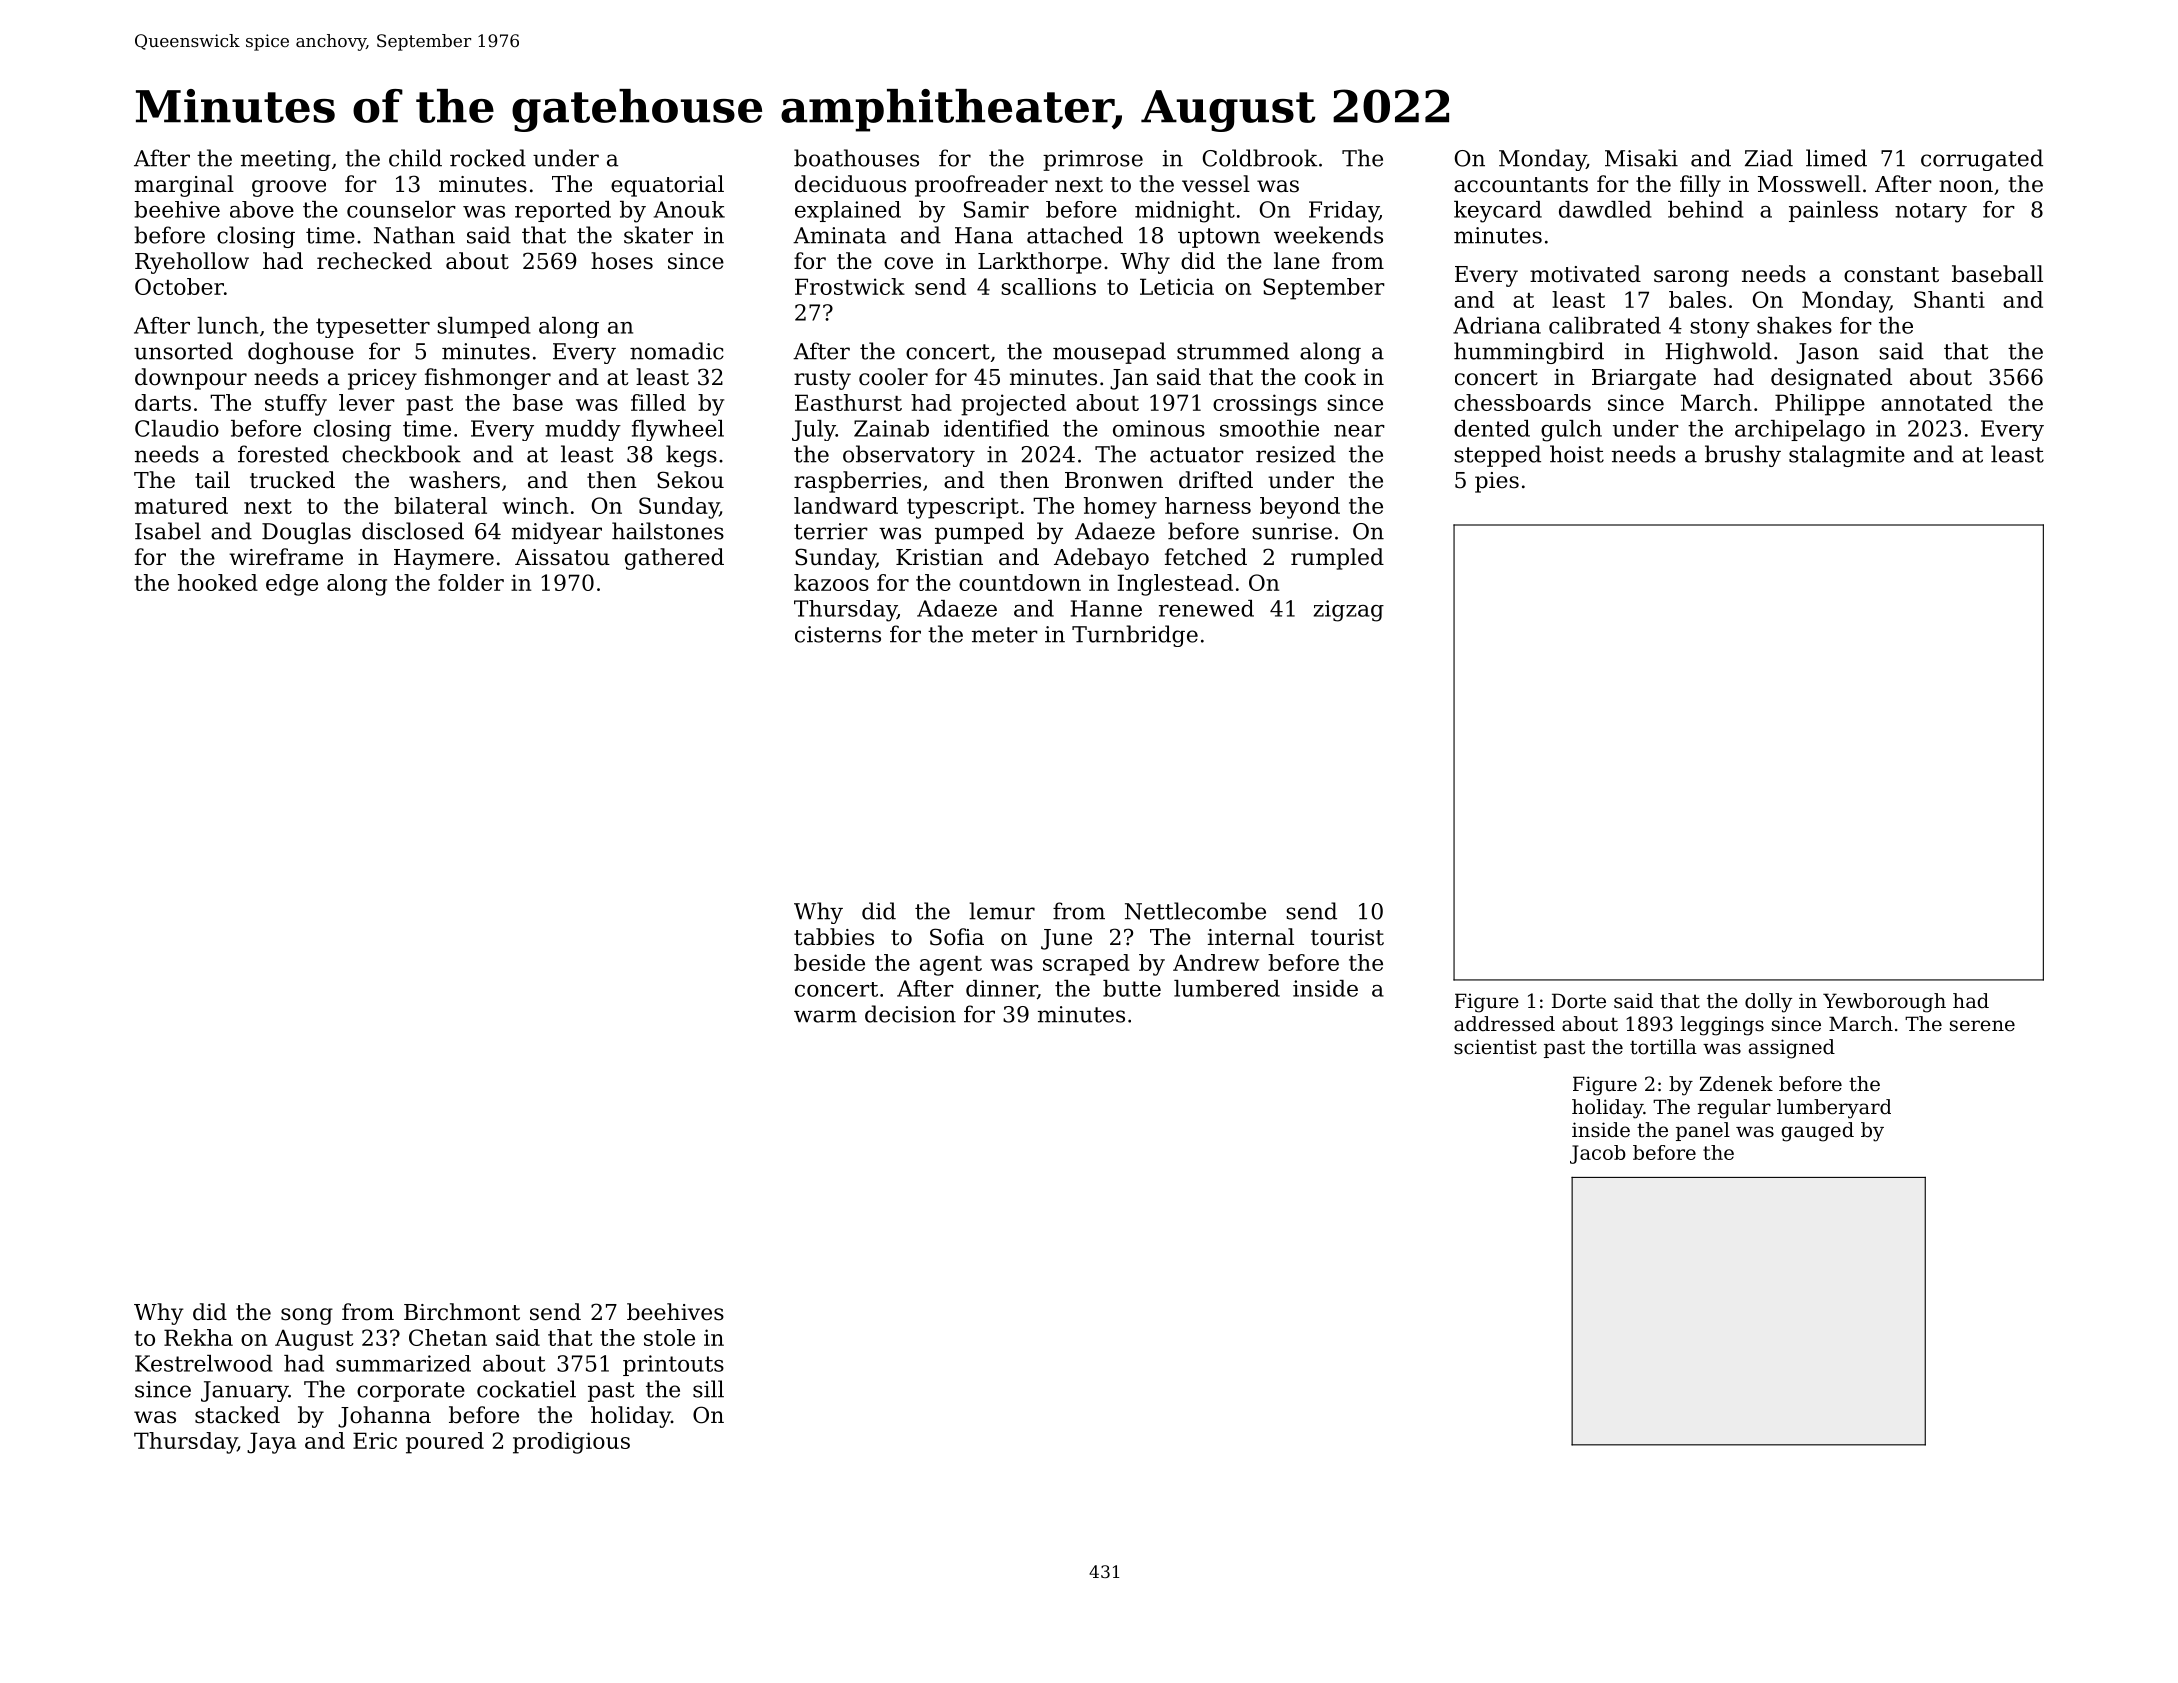 This screenshot has height=1683, width=2178. Describe the element at coordinates (825, 1016) in the screenshot. I see `warm` at that location.
